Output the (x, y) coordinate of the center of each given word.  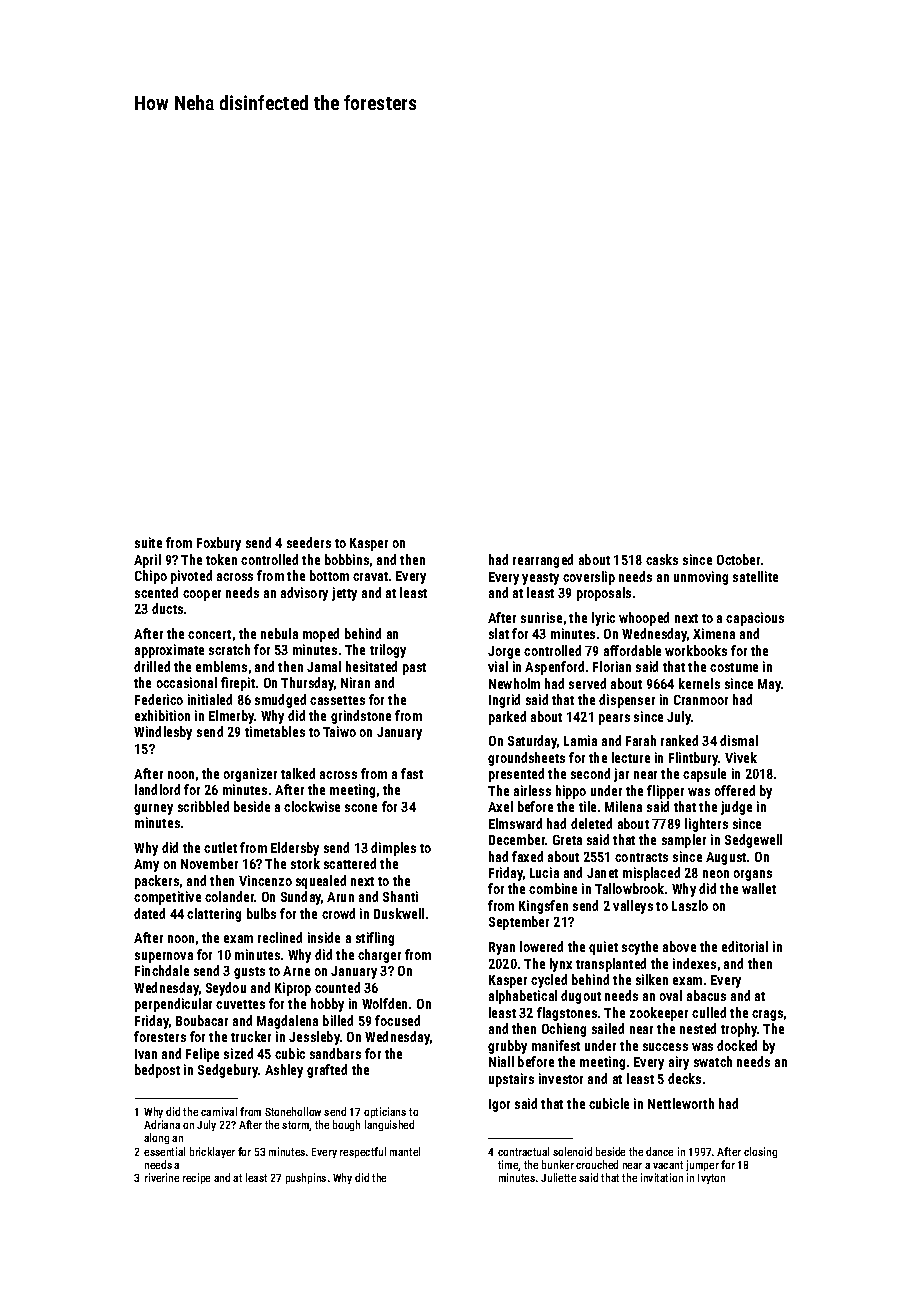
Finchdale (162, 970)
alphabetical (523, 997)
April (147, 561)
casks (662, 559)
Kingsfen (543, 907)
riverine (162, 1177)
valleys (633, 907)
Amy (146, 865)
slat (499, 633)
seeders (309, 542)
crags (767, 1015)
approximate (169, 651)
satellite (755, 576)
